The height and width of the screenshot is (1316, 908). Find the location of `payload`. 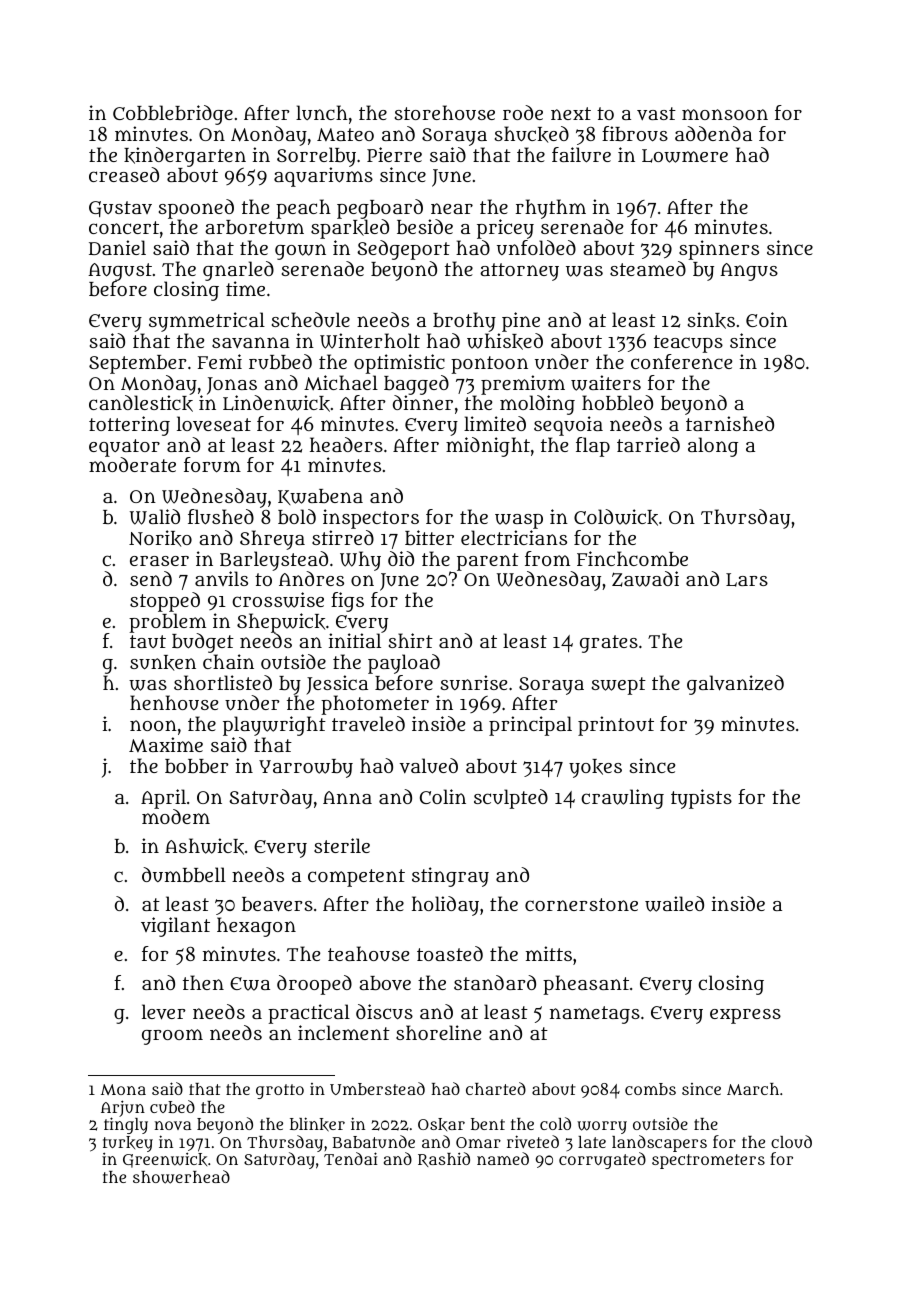

payload is located at coordinates (404, 664).
